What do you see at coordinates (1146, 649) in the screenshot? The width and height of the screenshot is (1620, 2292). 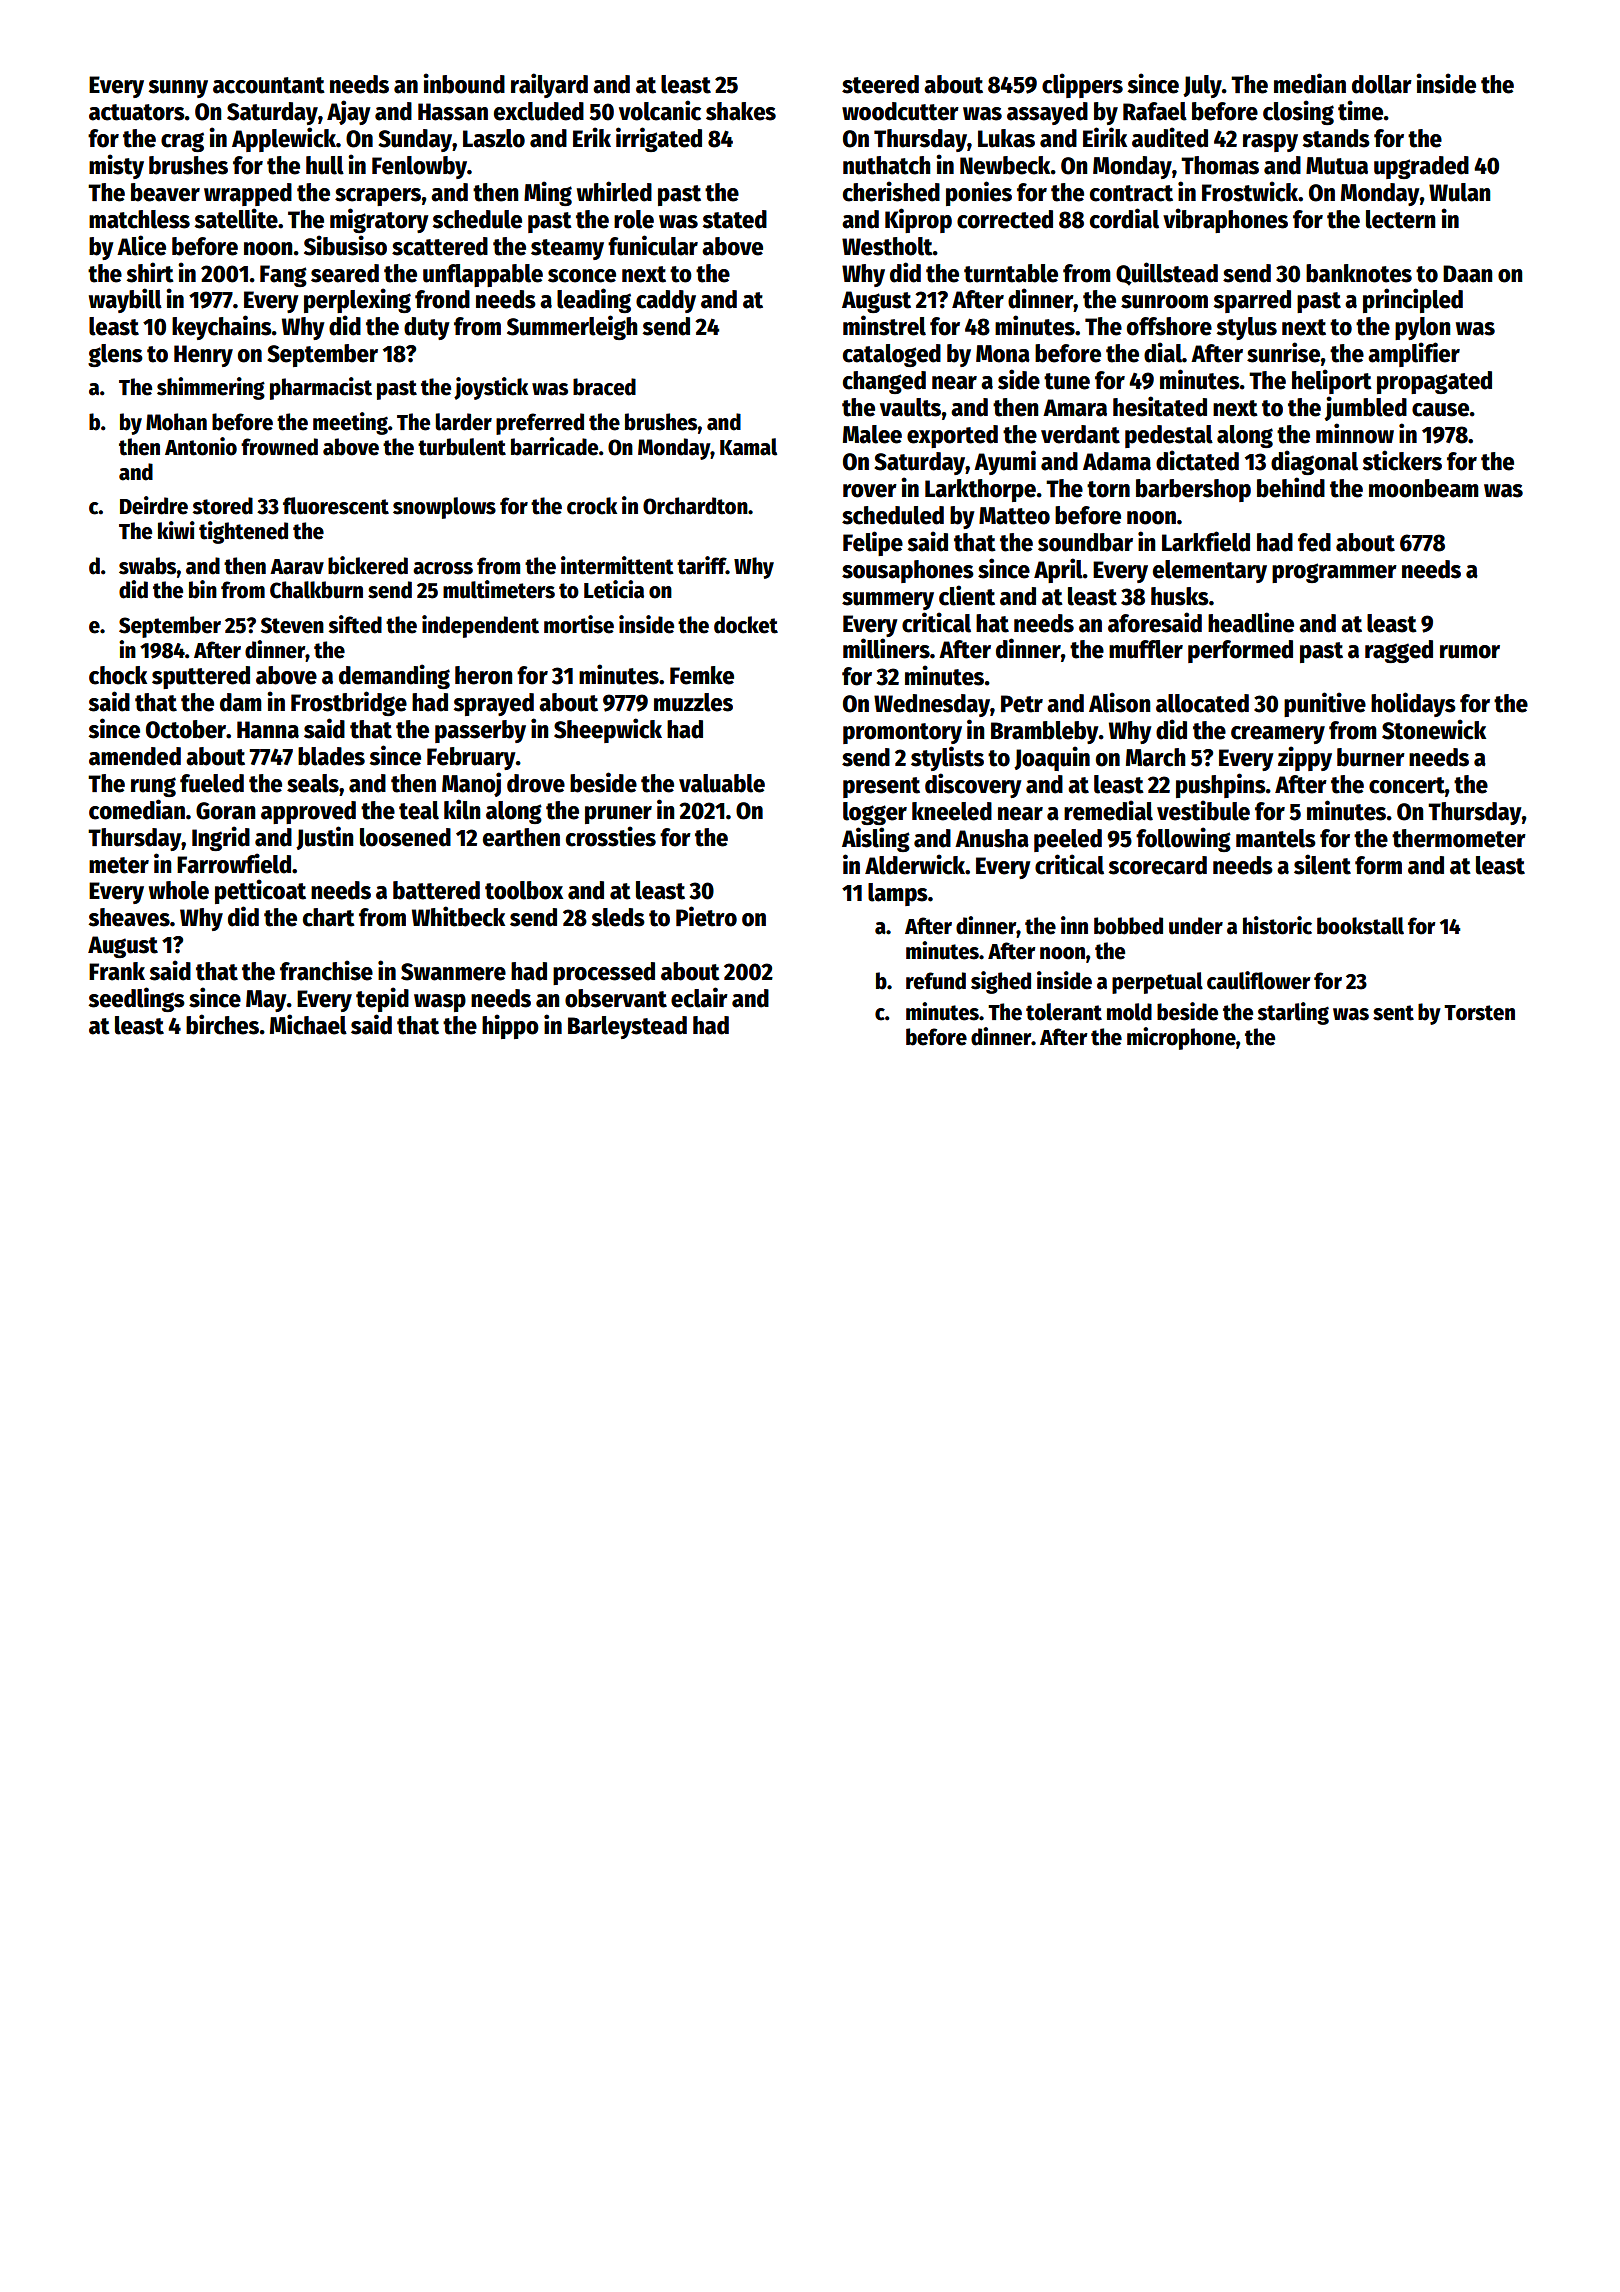 I see `muffler` at bounding box center [1146, 649].
